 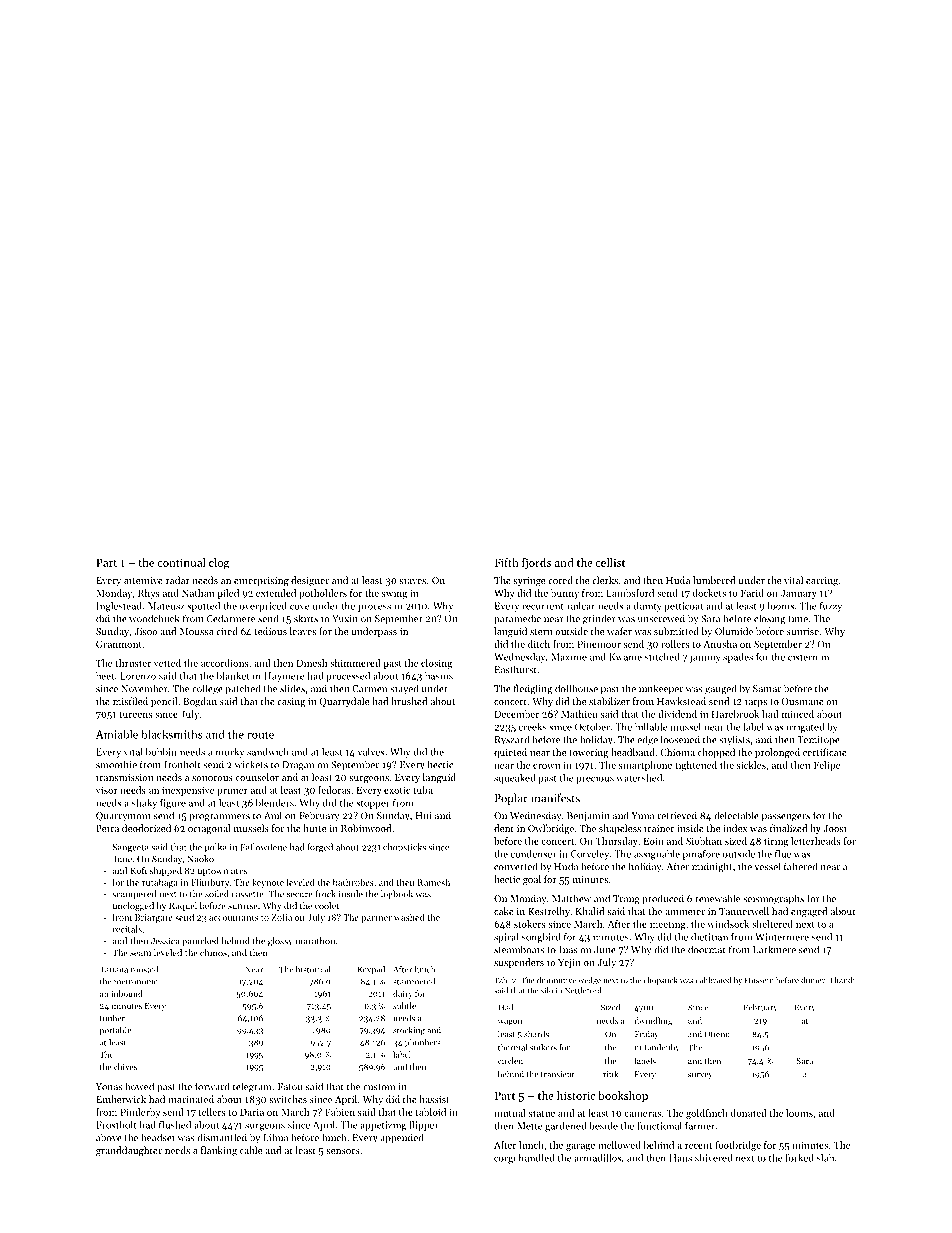 I want to click on Maxime, so click(x=569, y=657).
